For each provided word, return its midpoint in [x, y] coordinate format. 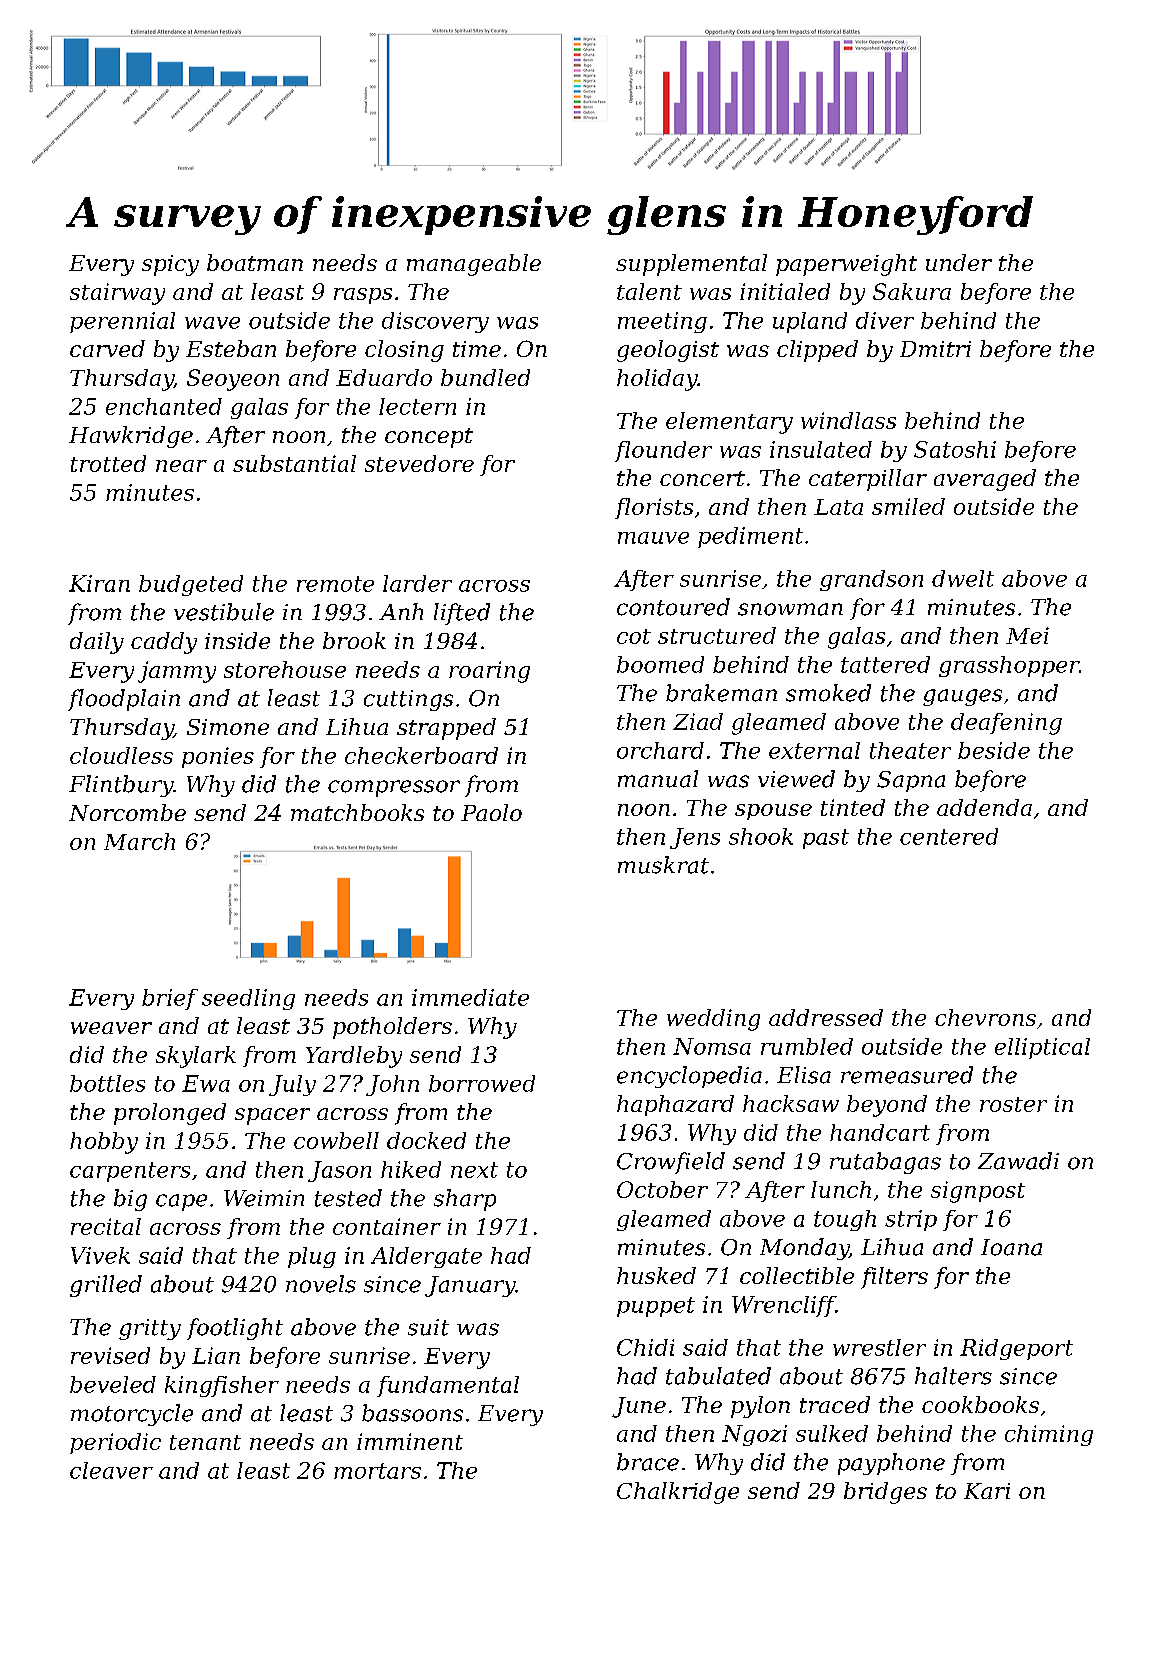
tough [845, 1220]
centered [949, 836]
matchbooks [357, 812]
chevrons [985, 1017]
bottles [107, 1083]
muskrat [663, 865]
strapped [446, 729]
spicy [170, 265]
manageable [474, 265]
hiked [411, 1169]
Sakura [912, 291]
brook [354, 640]
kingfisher [222, 1386]
